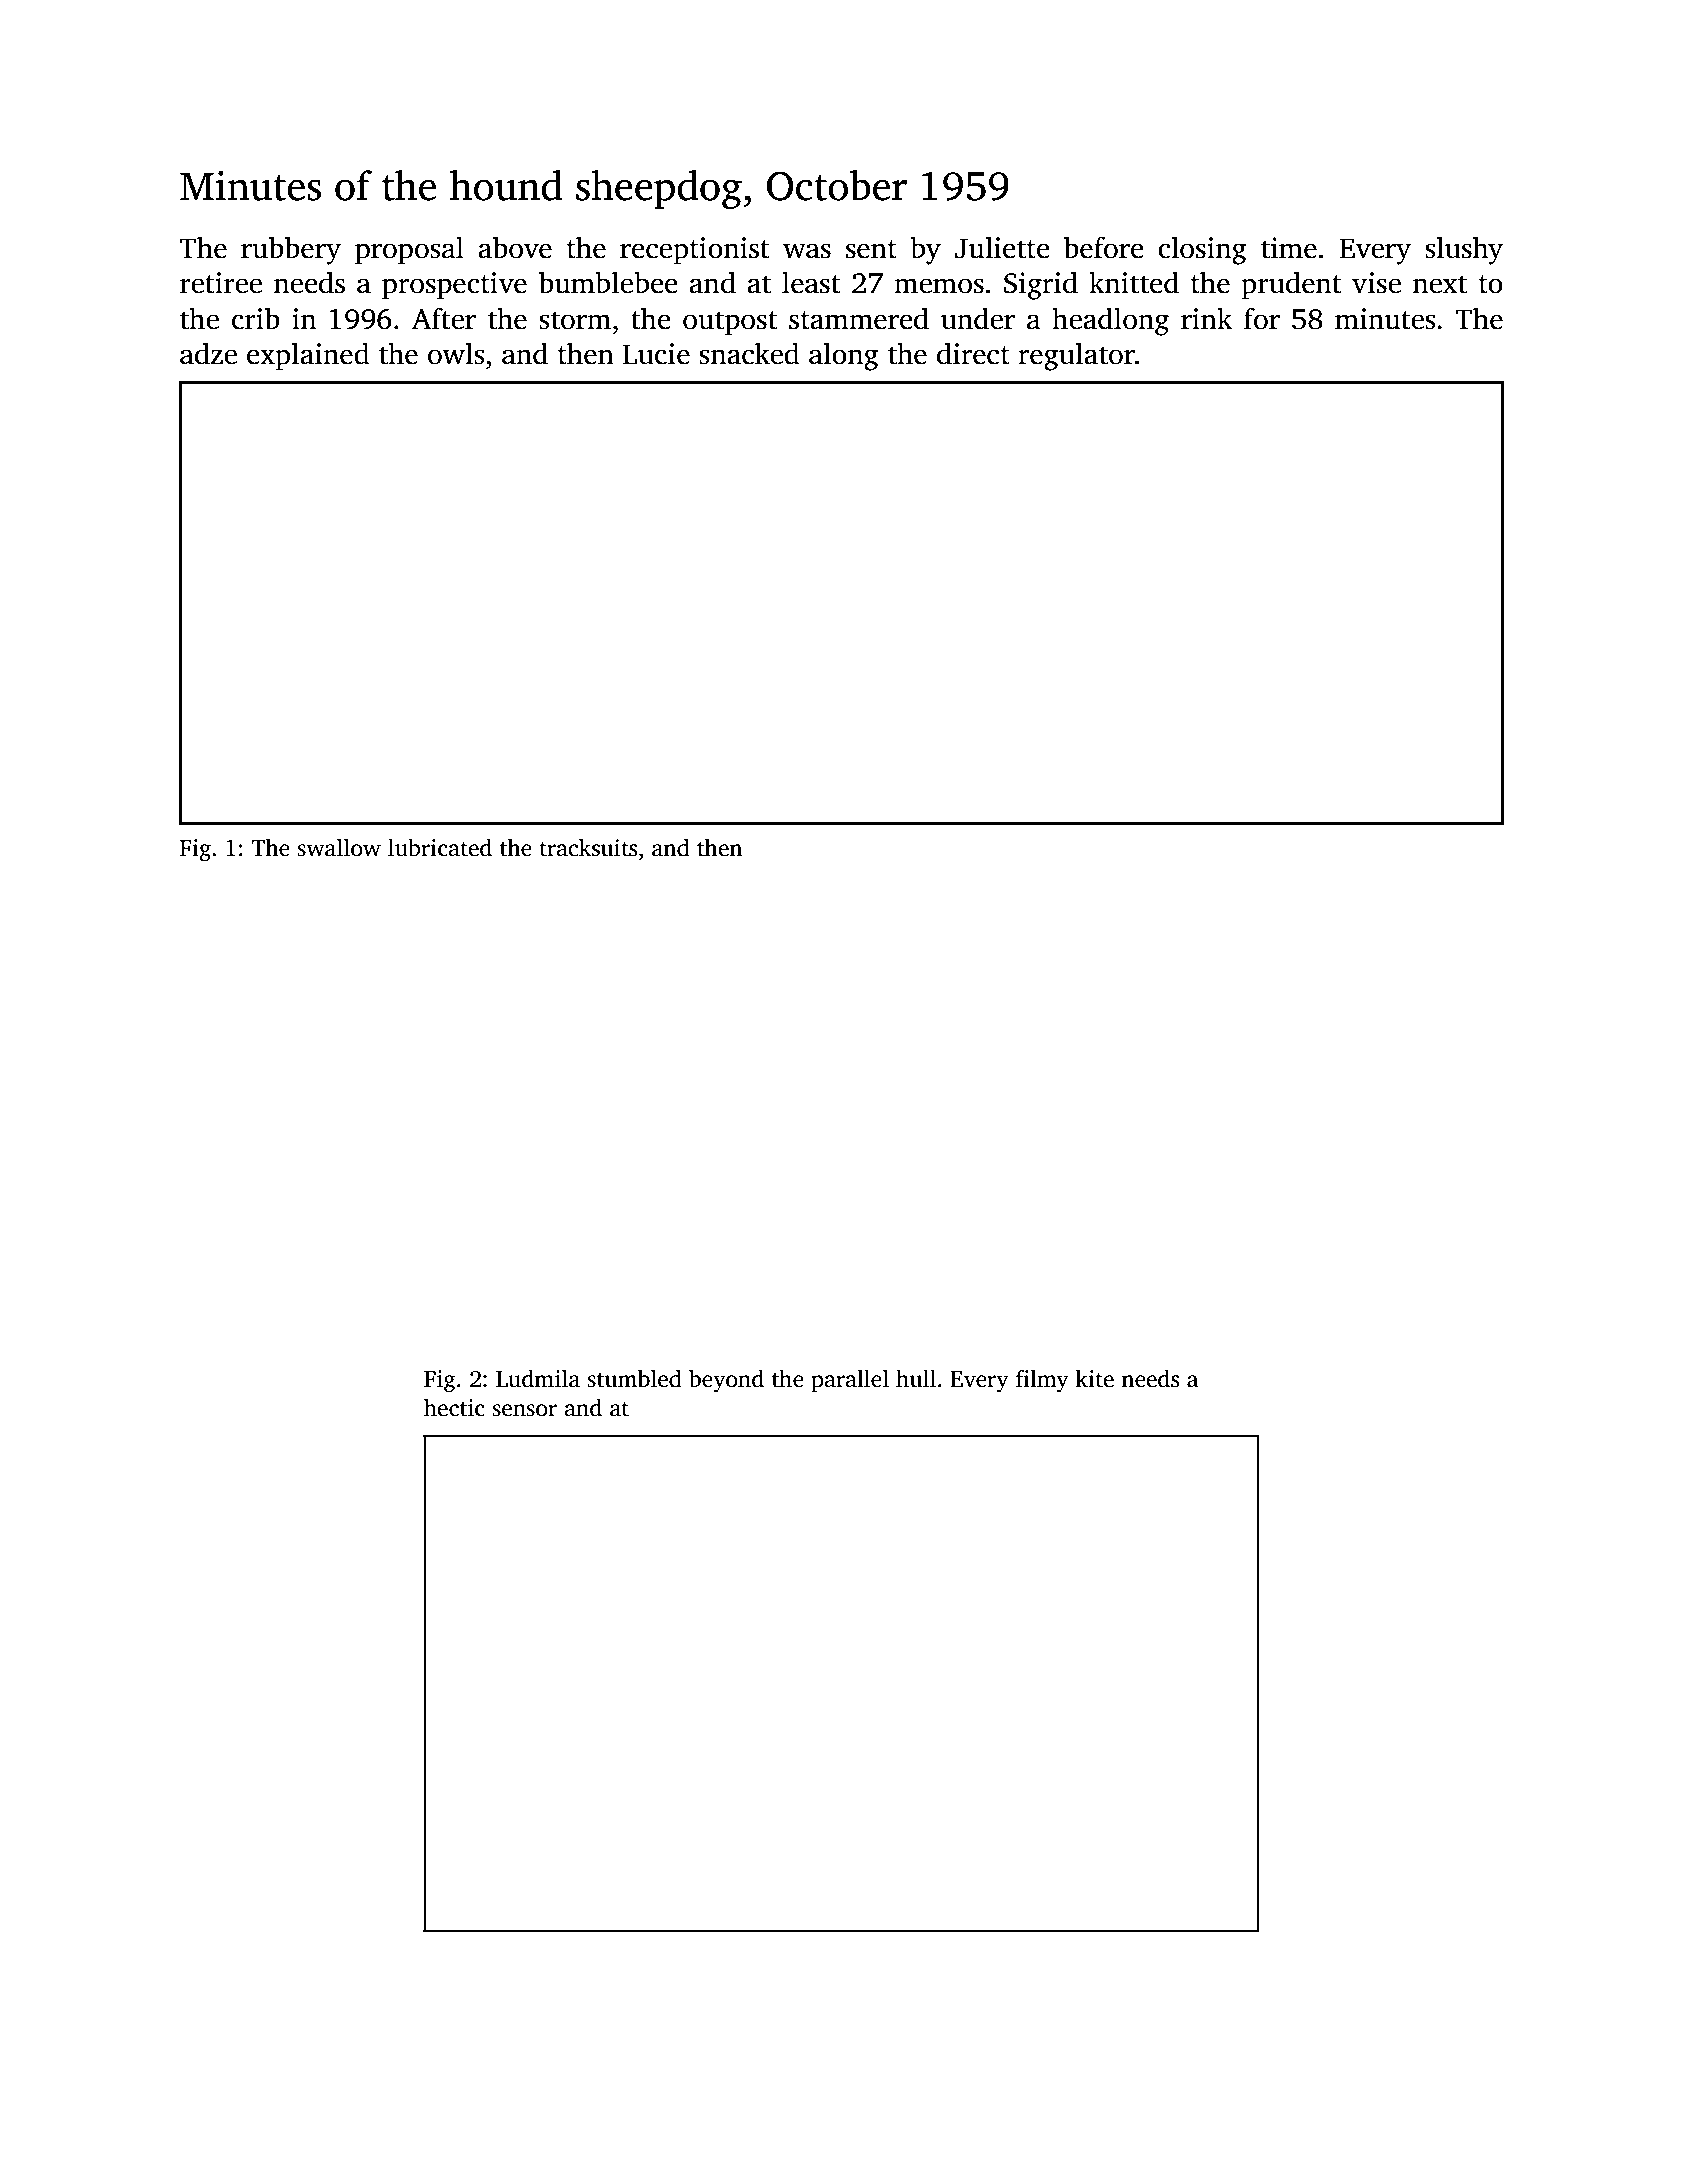 The image size is (1683, 2178). I want to click on headlong, so click(1110, 321).
